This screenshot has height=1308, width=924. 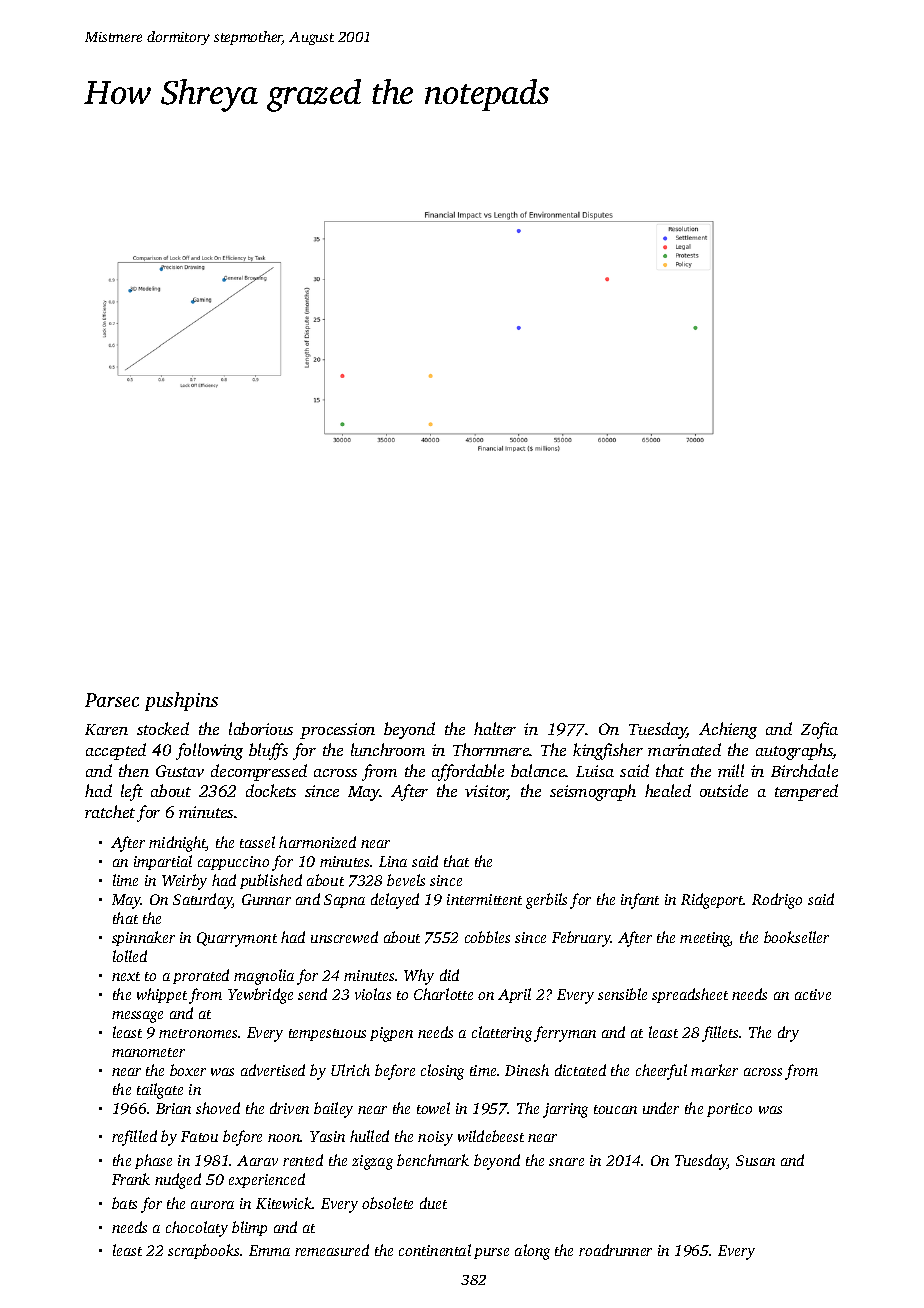 I want to click on halter, so click(x=495, y=728).
